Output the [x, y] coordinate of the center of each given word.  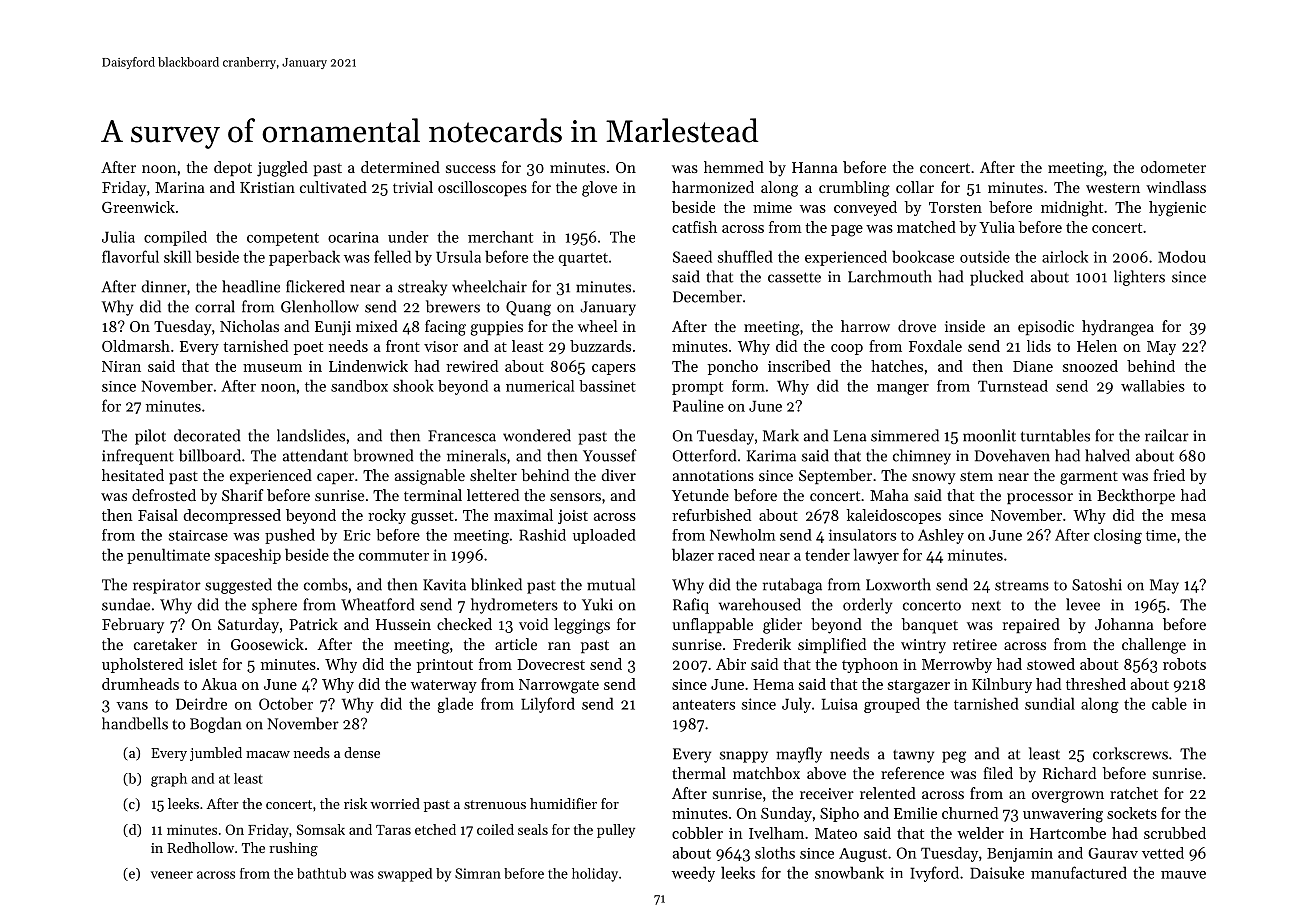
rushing [293, 849]
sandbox [359, 386]
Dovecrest [551, 664]
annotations [713, 475]
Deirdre [201, 703]
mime [772, 207]
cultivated [333, 187]
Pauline [698, 405]
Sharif [243, 495]
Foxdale [935, 346]
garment [1089, 478]
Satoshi [1097, 584]
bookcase [923, 256]
